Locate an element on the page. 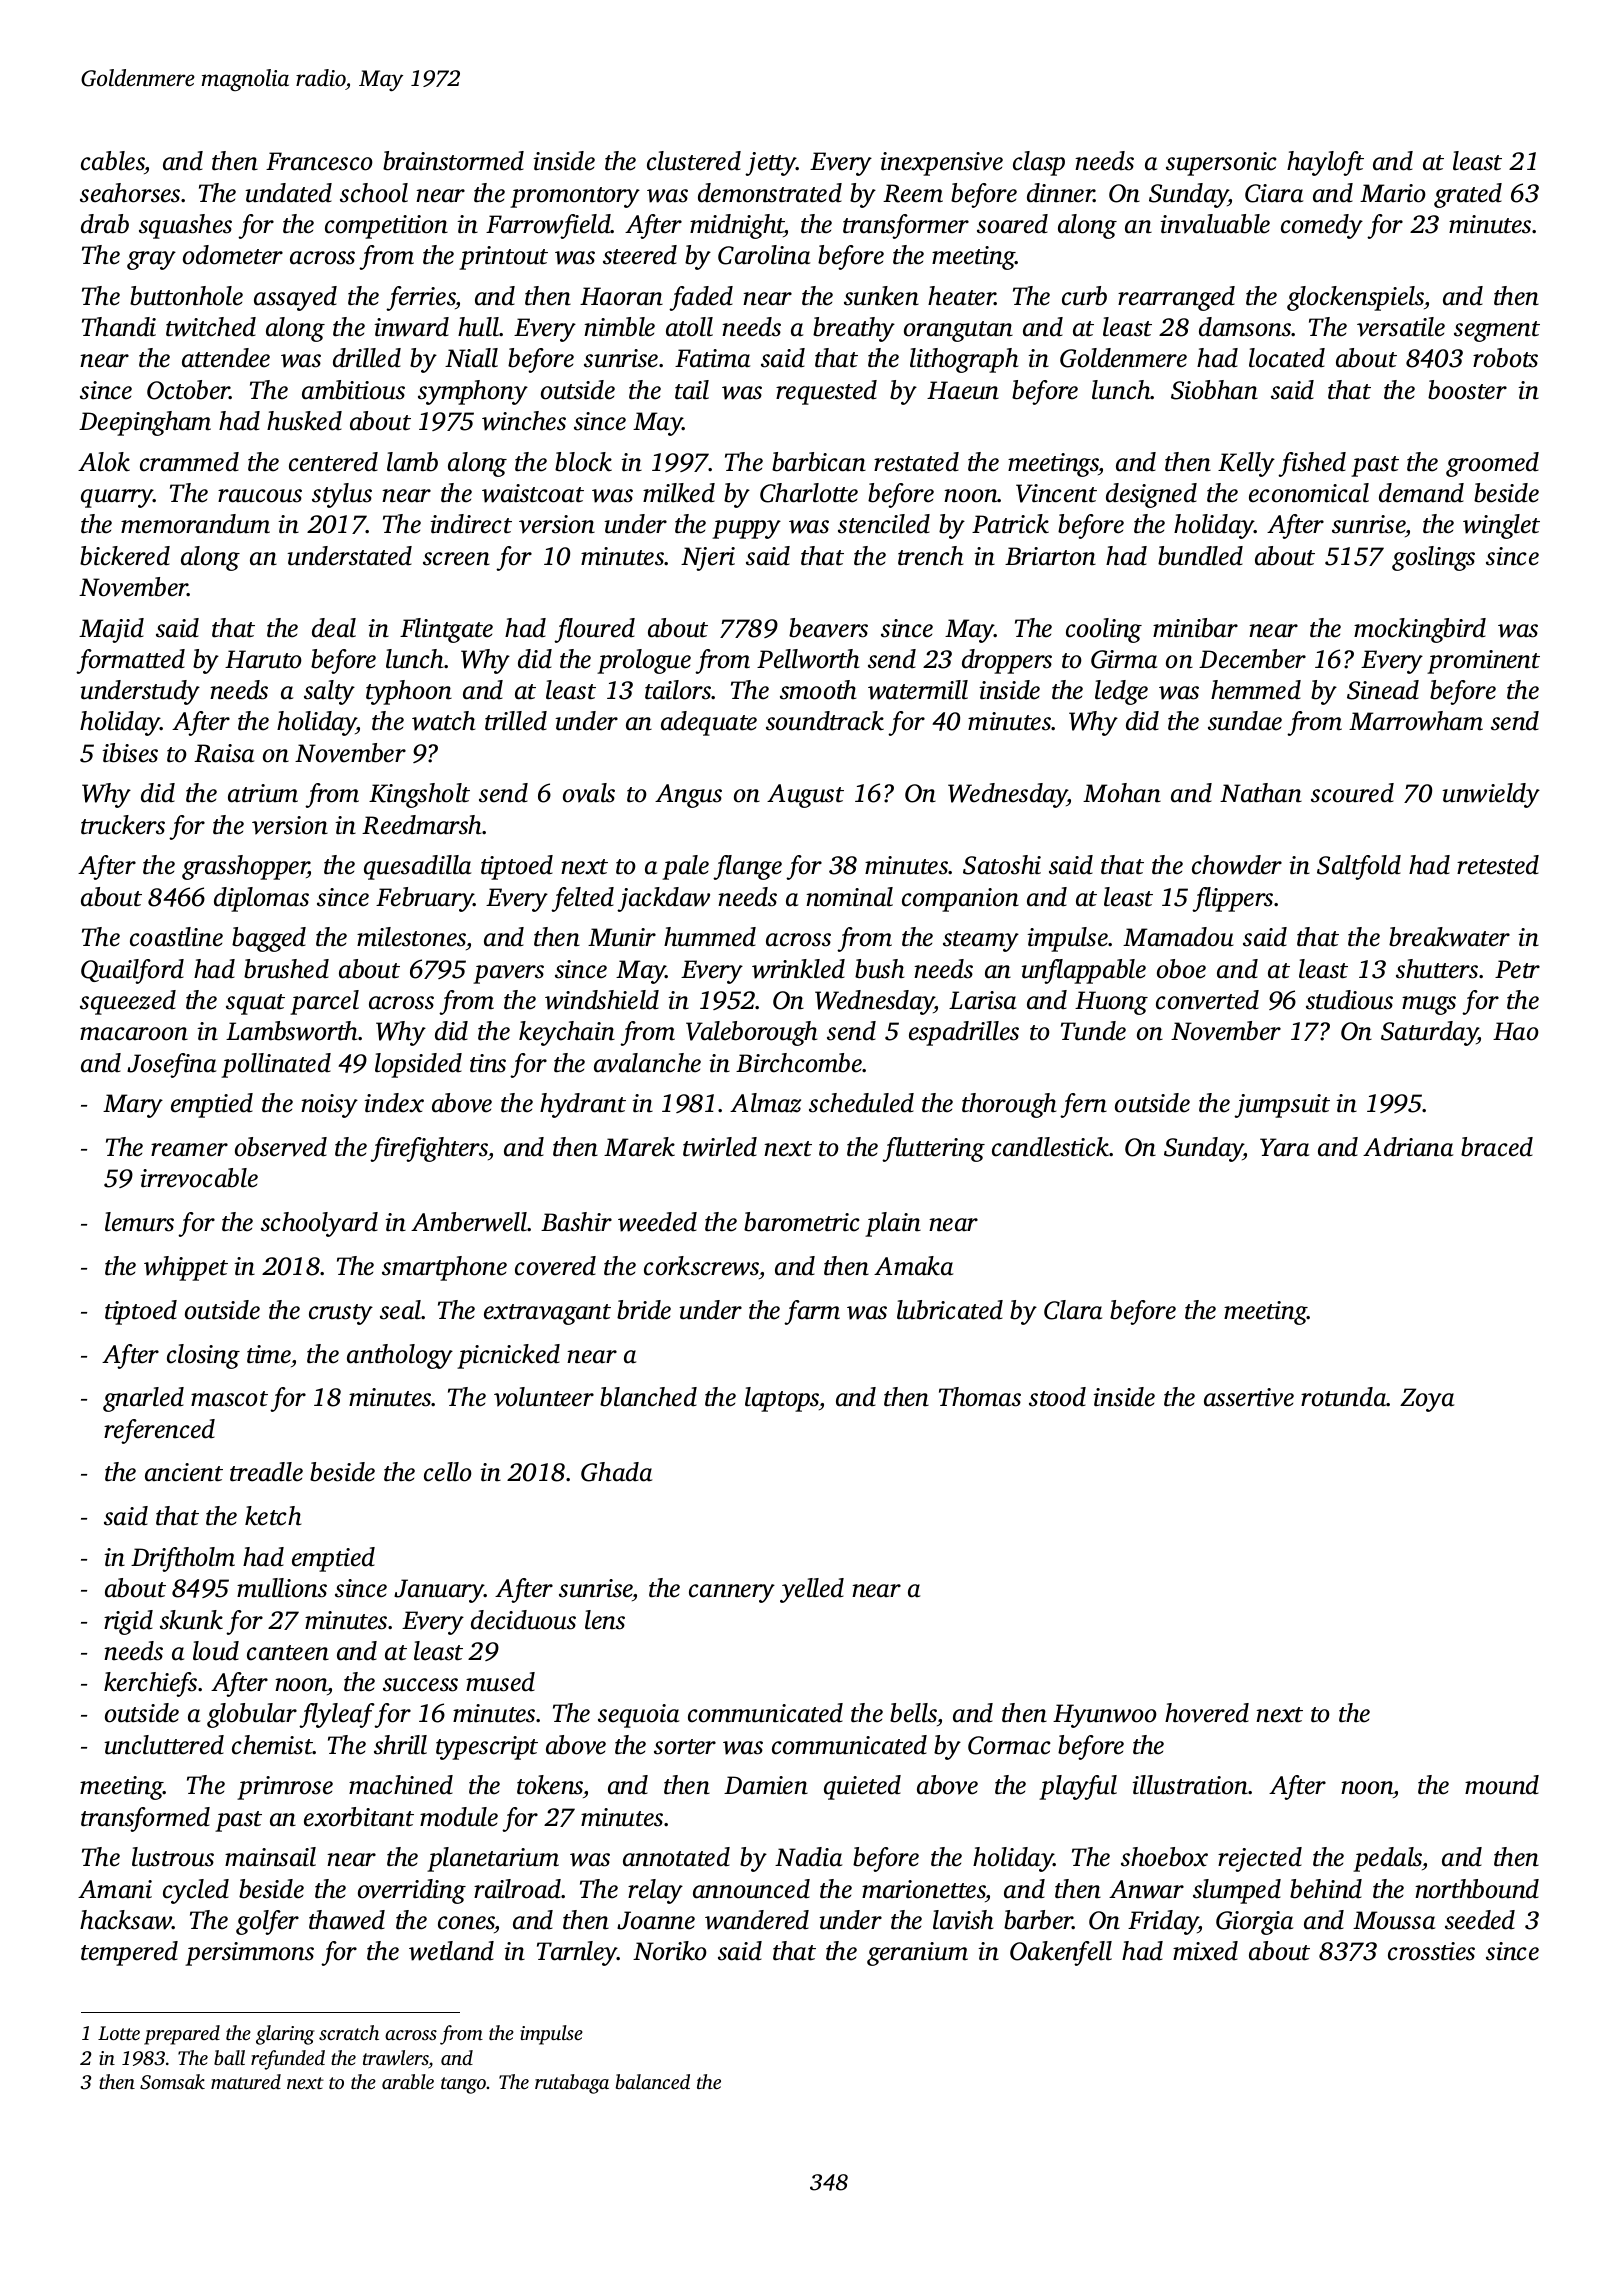 Image resolution: width=1620 pixels, height=2292 pixels. lavish is located at coordinates (963, 1920).
